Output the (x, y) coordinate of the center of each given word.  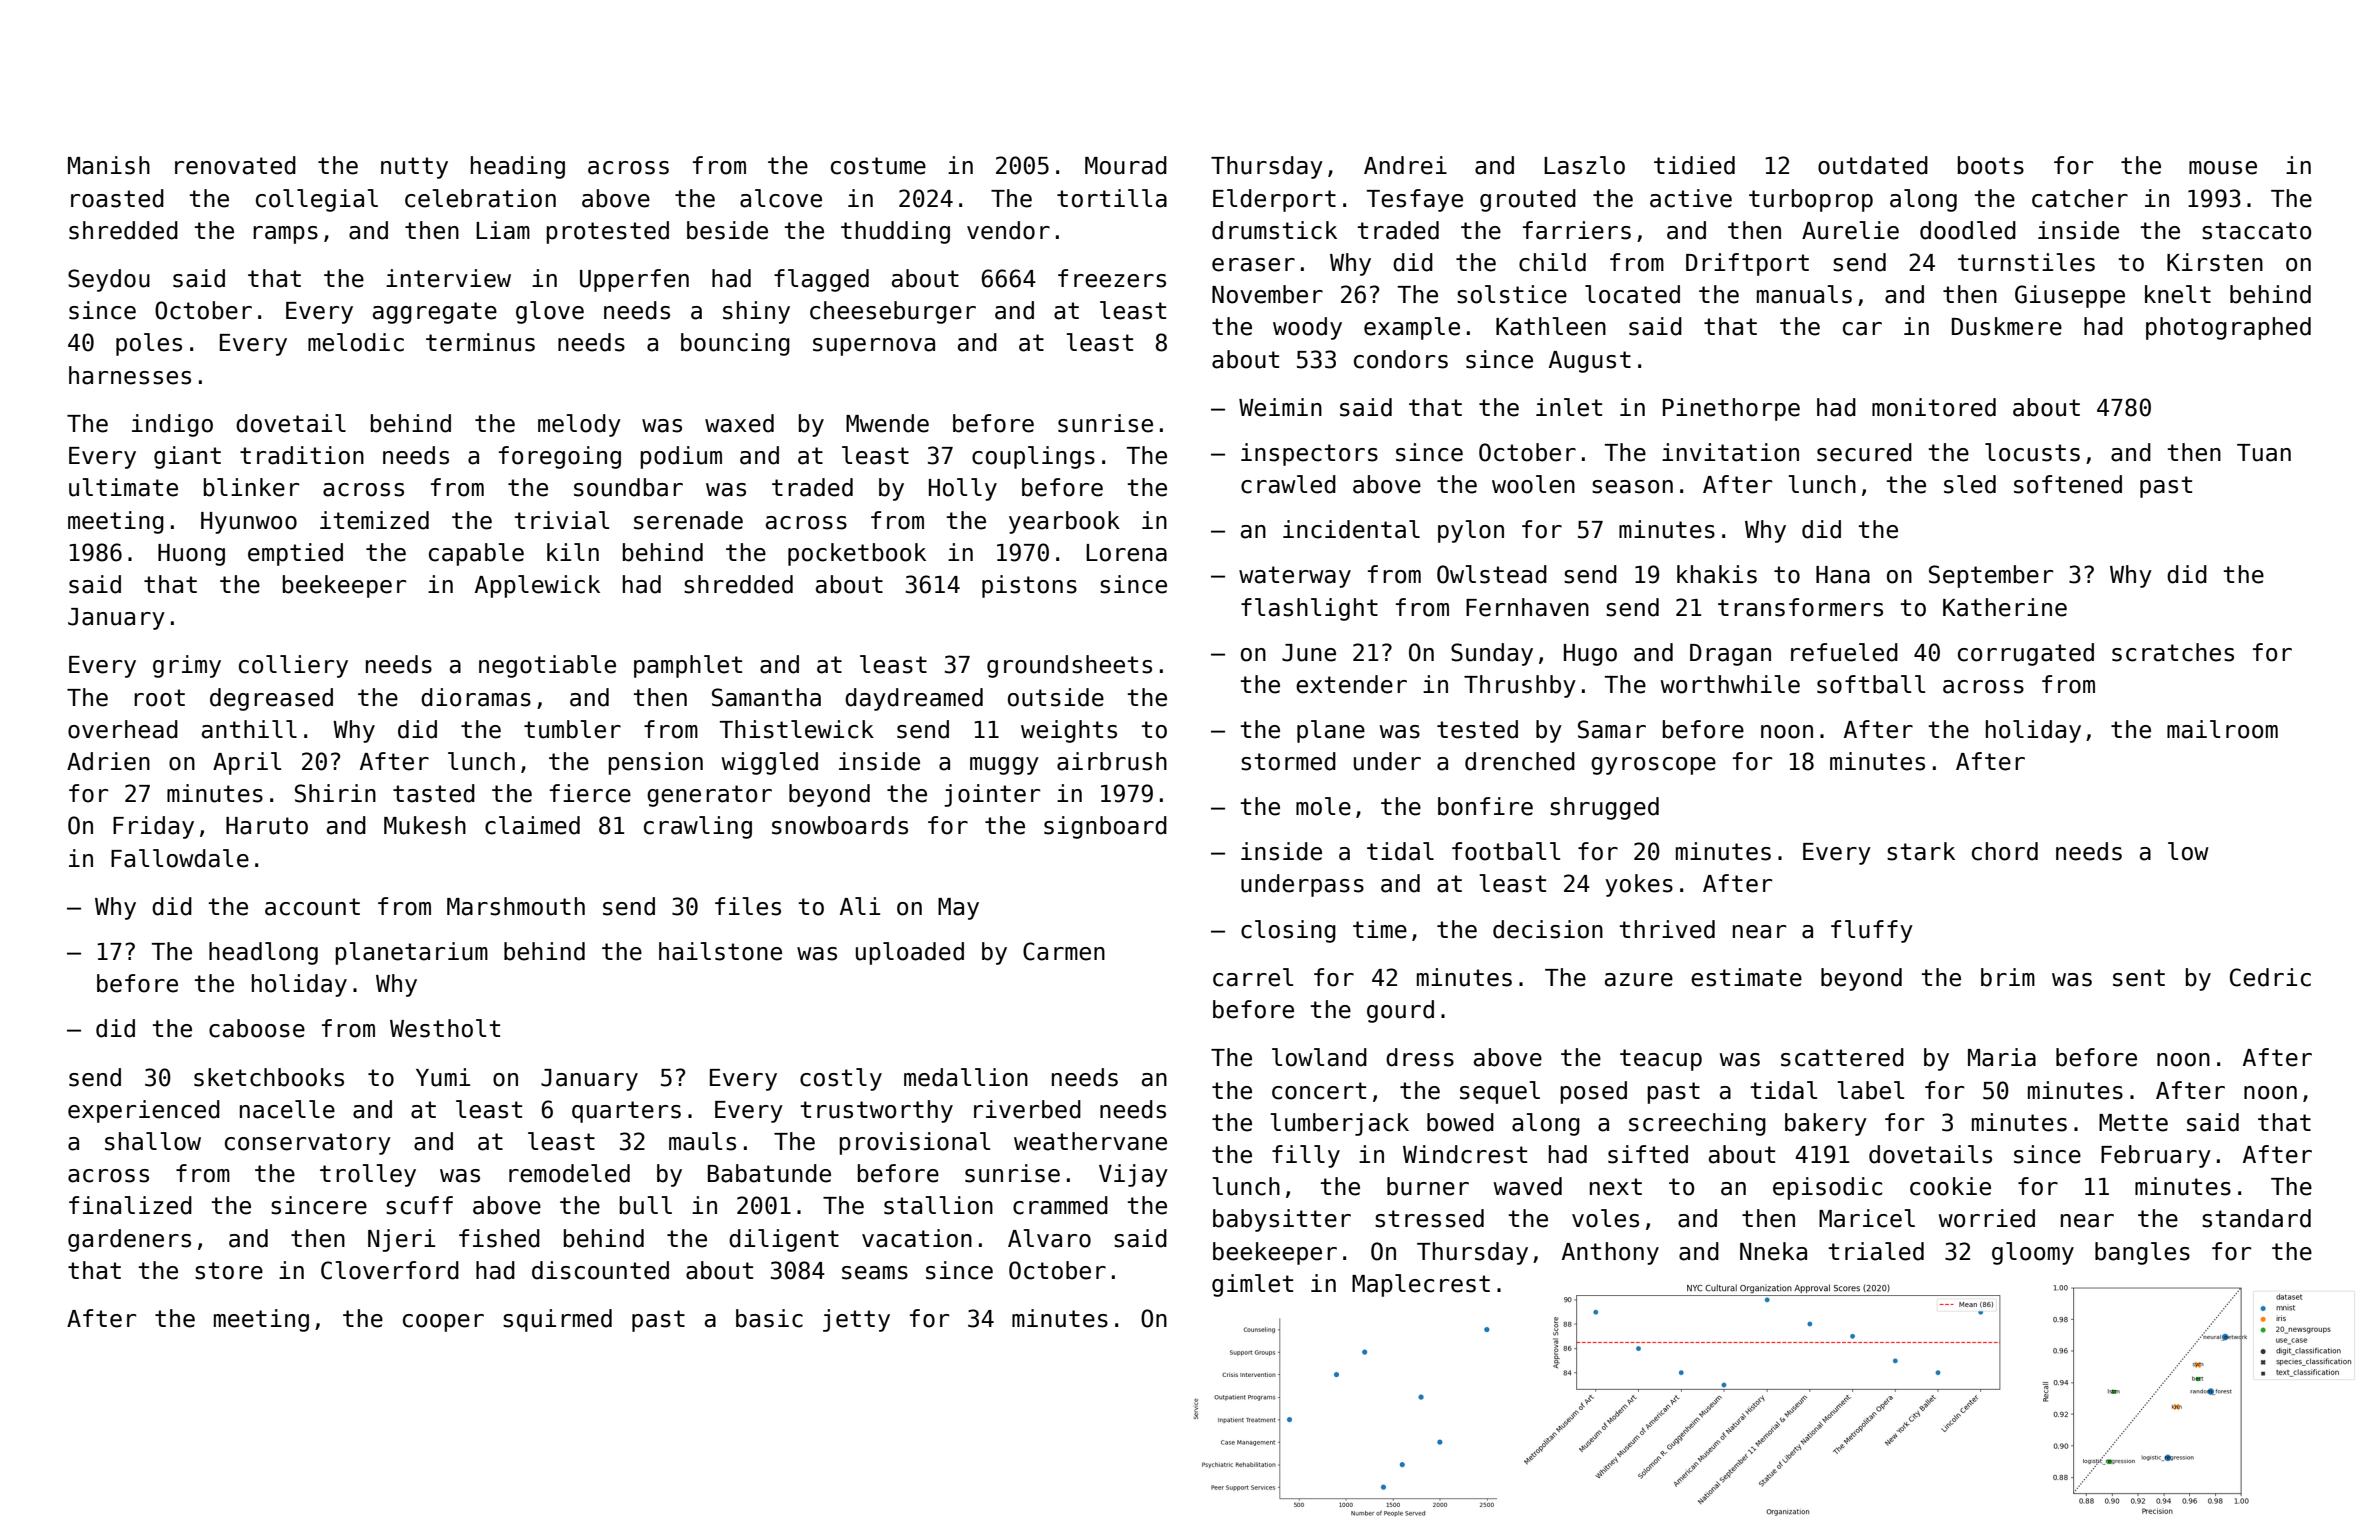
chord (2005, 851)
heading (518, 167)
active (1691, 198)
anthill (249, 729)
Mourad (1126, 165)
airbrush (1112, 761)
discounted (600, 1270)
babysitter (1282, 1220)
